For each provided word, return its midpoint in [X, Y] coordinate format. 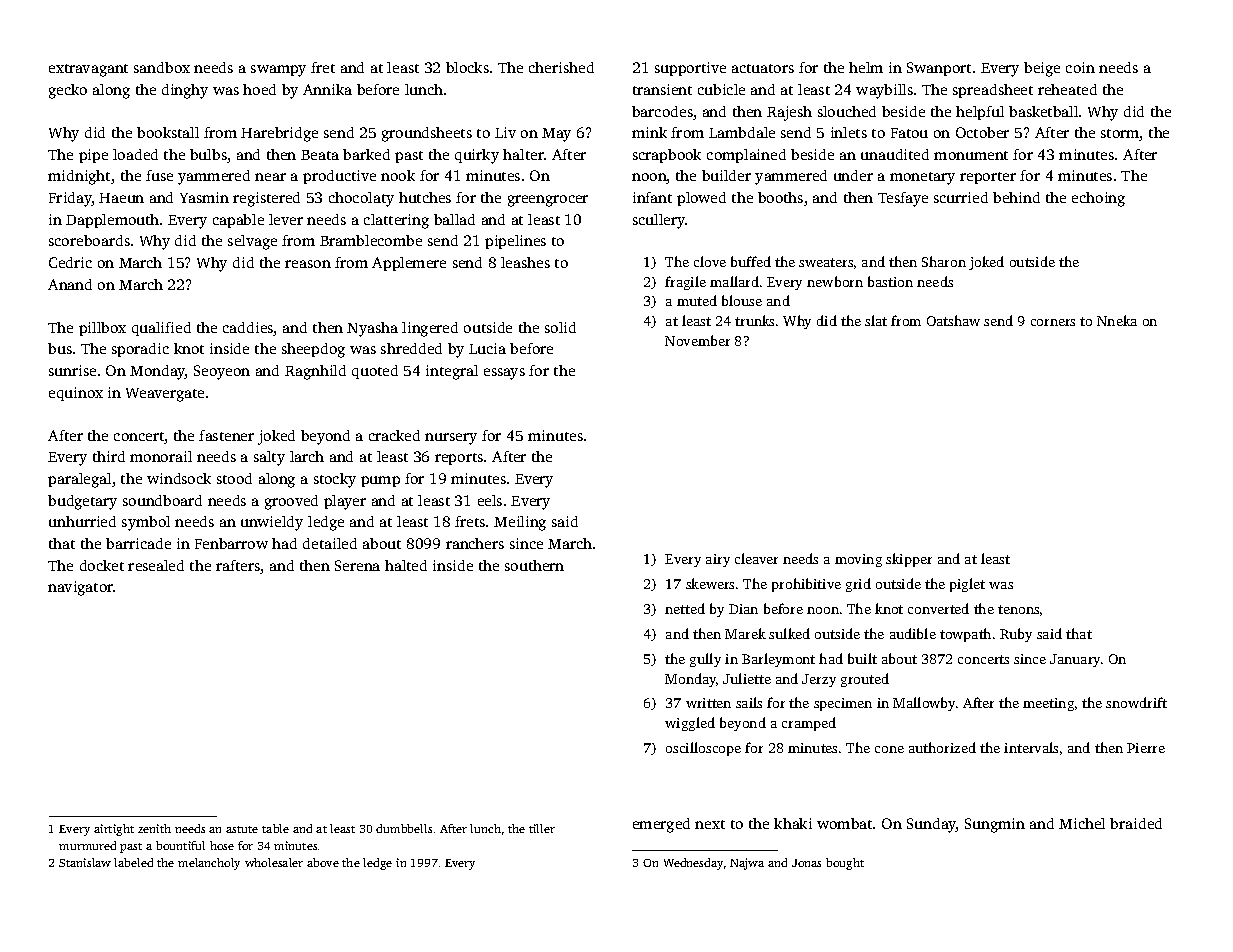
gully [705, 660]
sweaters [826, 262]
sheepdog [313, 350]
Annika [327, 89]
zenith [154, 828]
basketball [1043, 111]
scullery [659, 221]
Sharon [944, 261]
